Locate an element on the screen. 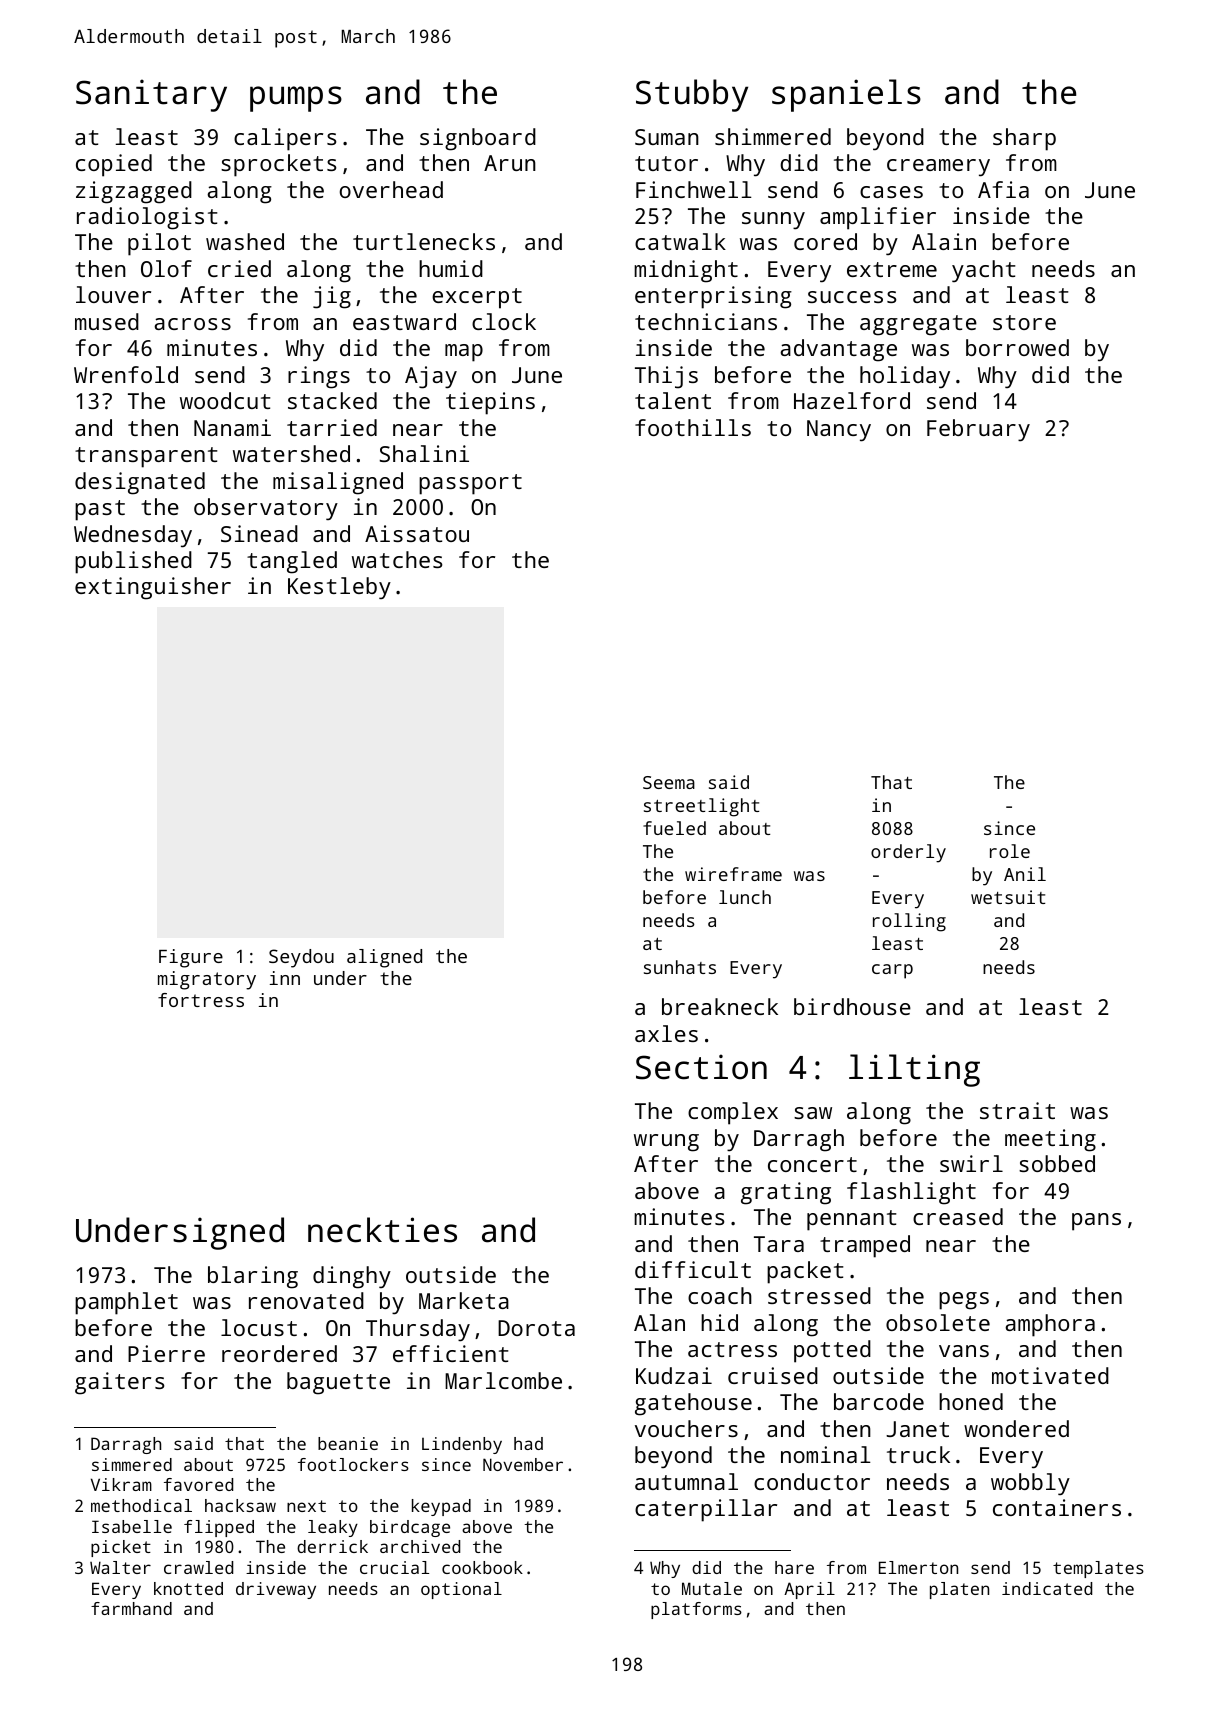  amphora is located at coordinates (1050, 1325).
